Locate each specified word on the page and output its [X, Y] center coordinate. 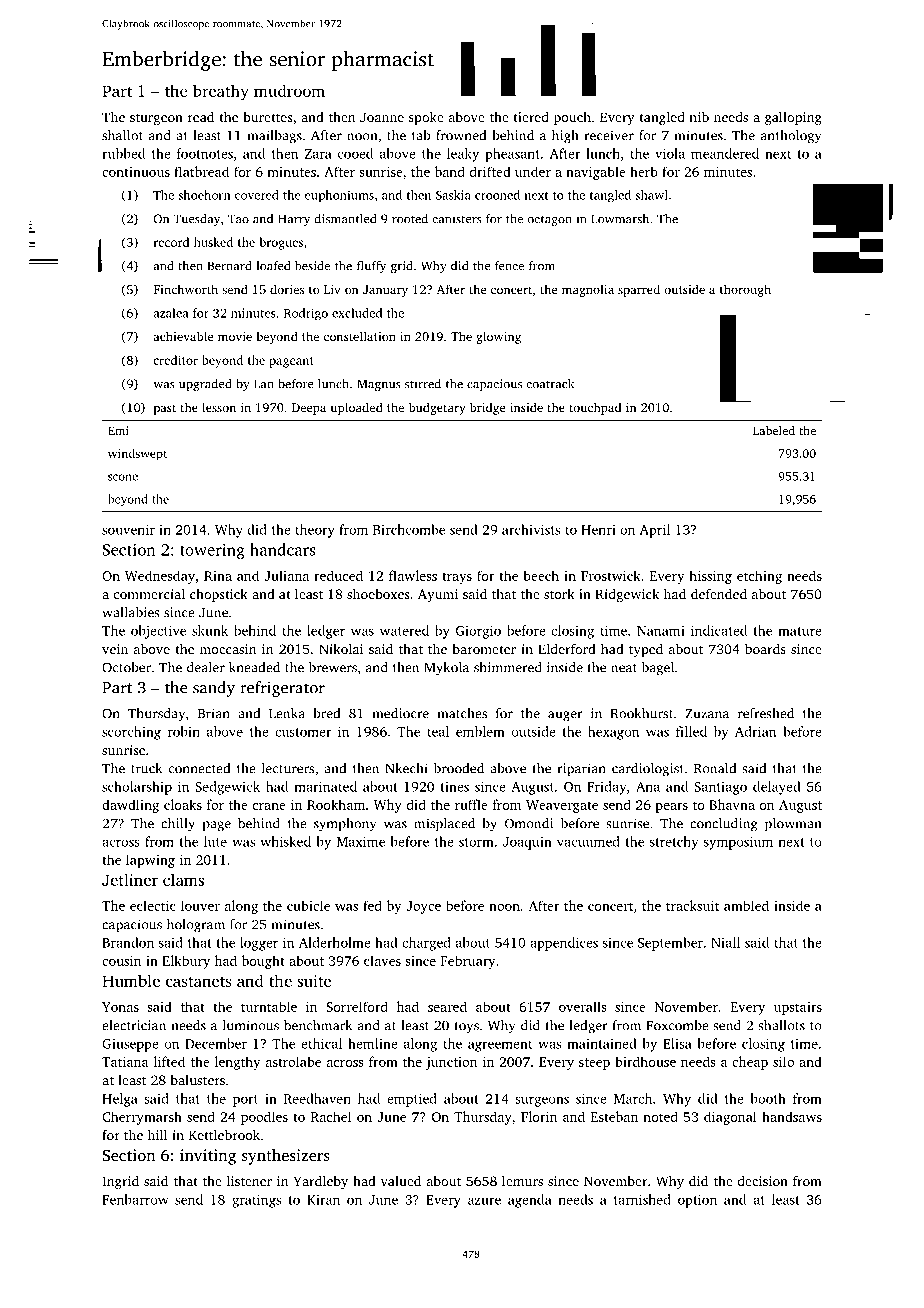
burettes [267, 117]
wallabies [131, 612]
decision [763, 1181]
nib [699, 116]
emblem [480, 731]
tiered [531, 117]
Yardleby [321, 1182]
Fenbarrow [135, 1199]
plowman [793, 825]
